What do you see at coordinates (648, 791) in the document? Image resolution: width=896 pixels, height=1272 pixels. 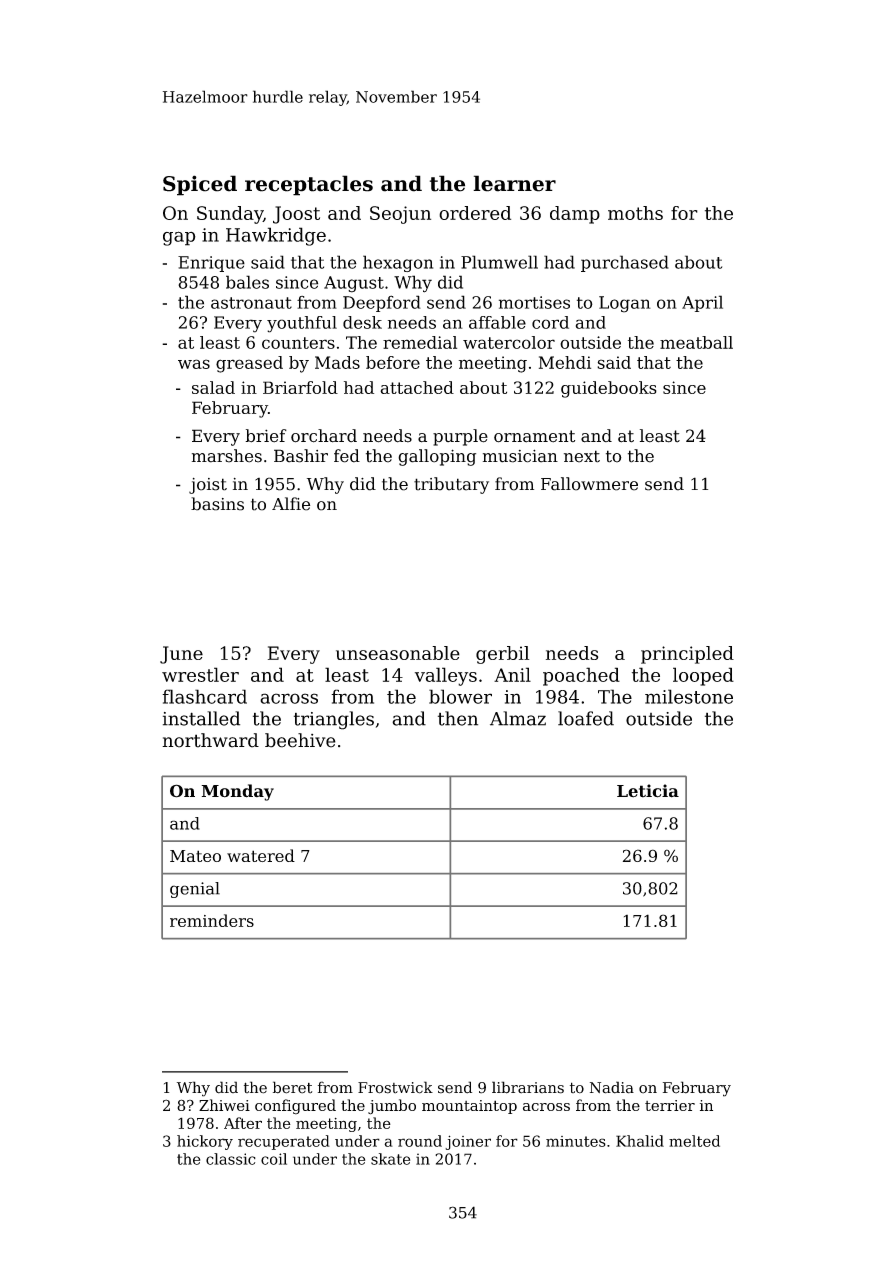 I see `Leticia` at bounding box center [648, 791].
